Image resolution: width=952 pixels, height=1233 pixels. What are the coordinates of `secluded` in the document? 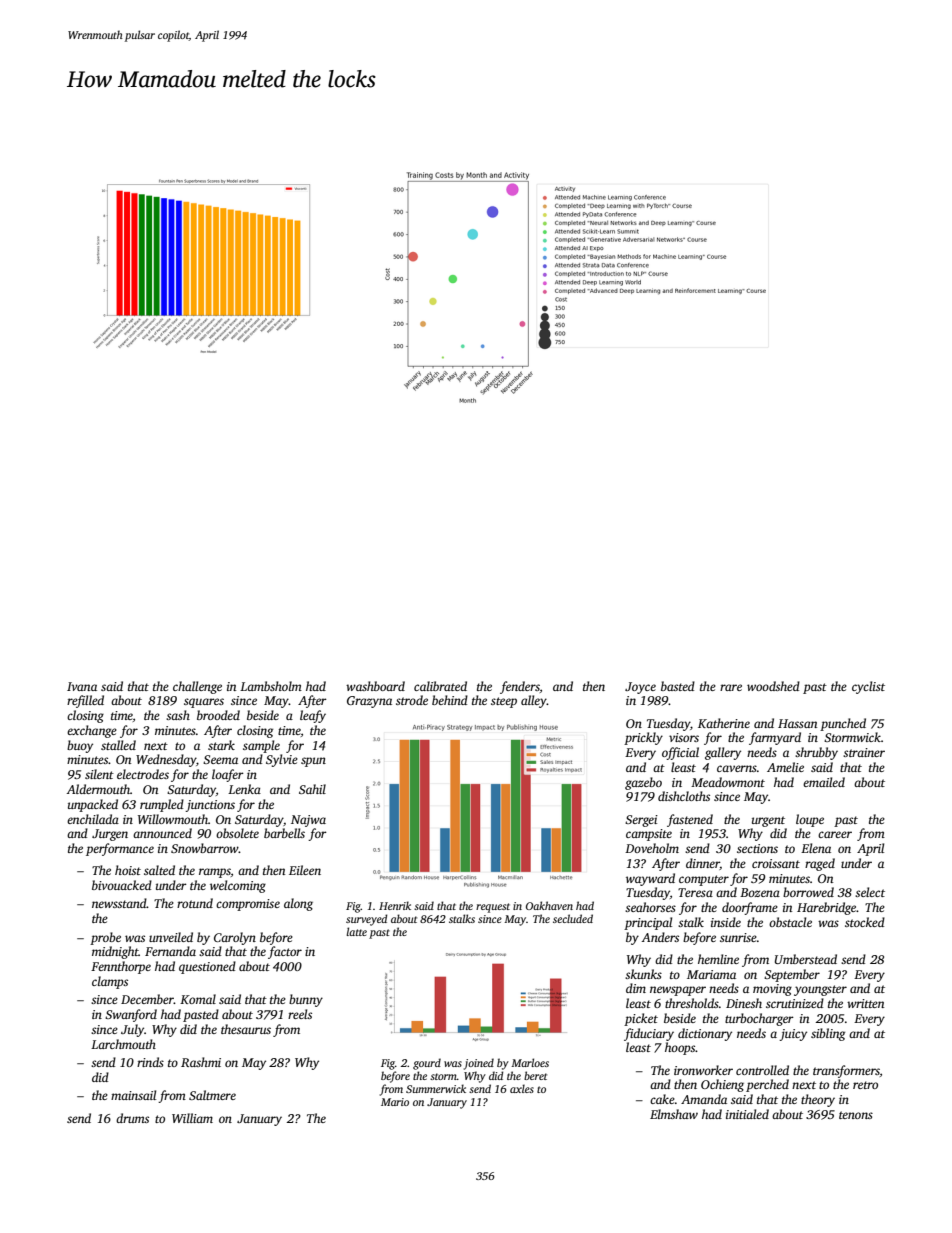 It's located at (573, 918).
